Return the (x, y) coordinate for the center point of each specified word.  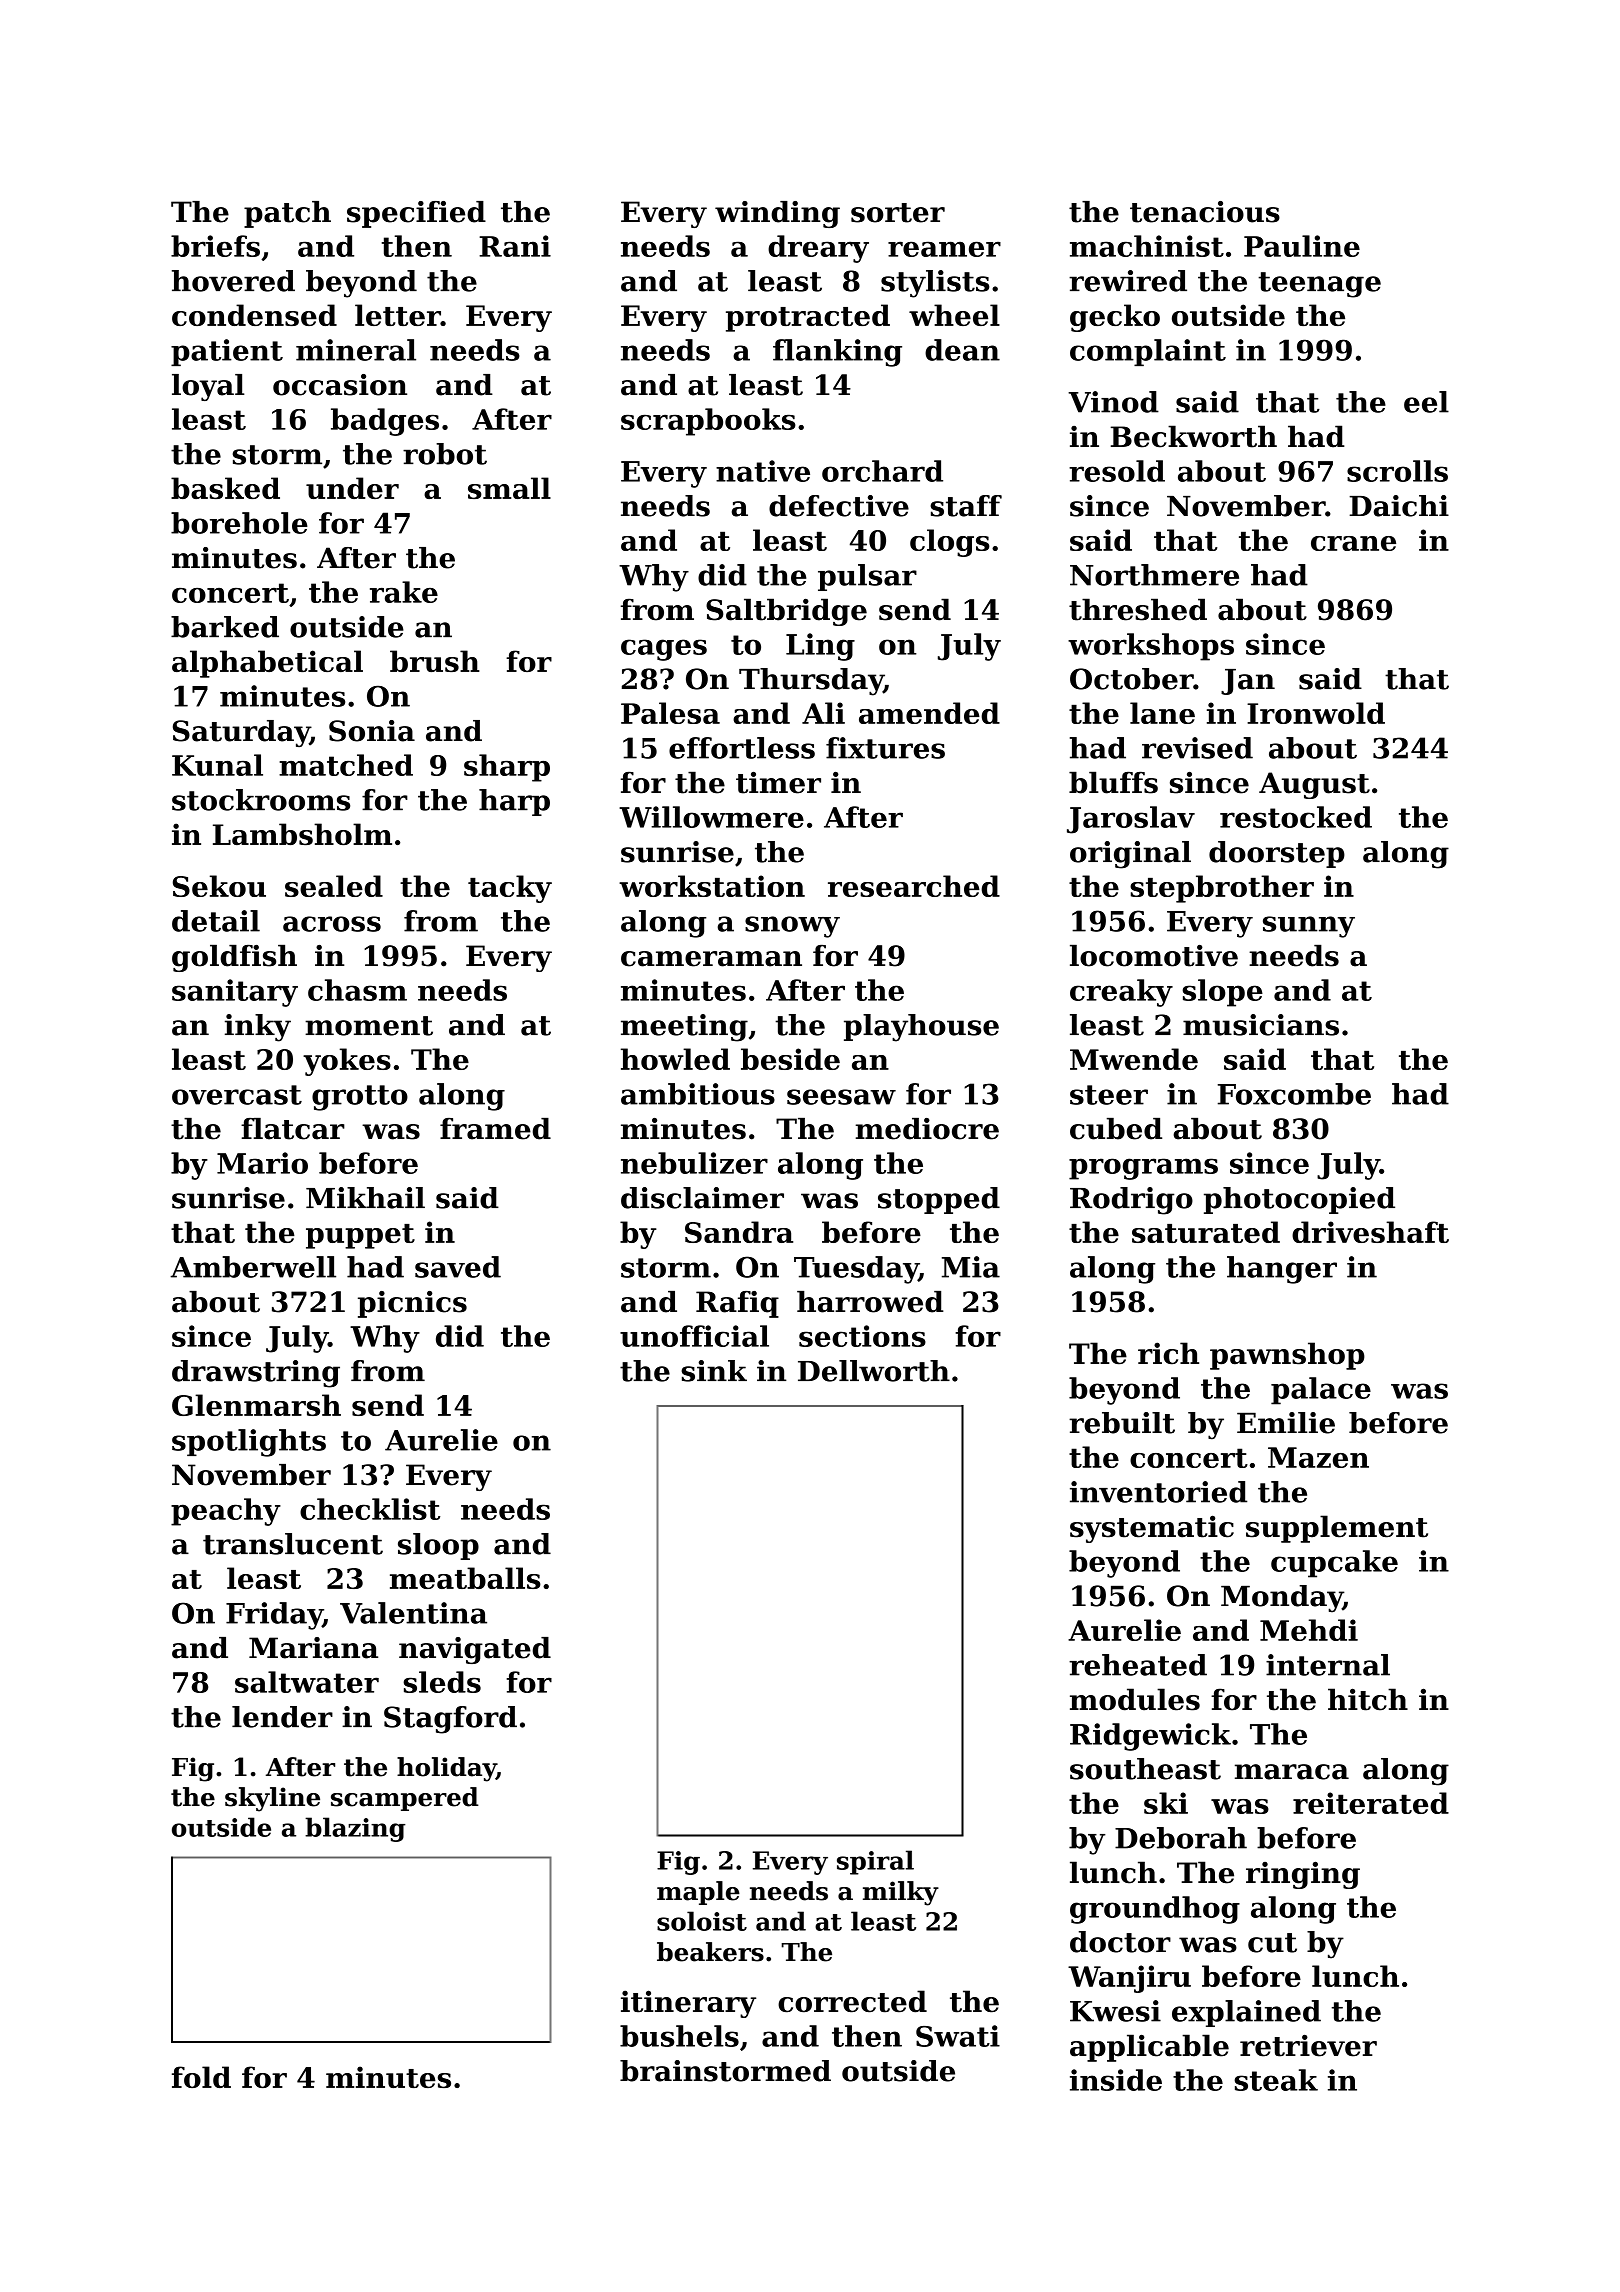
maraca (1292, 1772)
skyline (272, 1799)
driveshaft (1370, 1232)
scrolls (1397, 471)
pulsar (867, 577)
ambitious (698, 1094)
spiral (875, 1862)
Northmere (1154, 575)
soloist (702, 1921)
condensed (254, 315)
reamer (944, 249)
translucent (293, 1544)
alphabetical (267, 664)
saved (458, 1267)
